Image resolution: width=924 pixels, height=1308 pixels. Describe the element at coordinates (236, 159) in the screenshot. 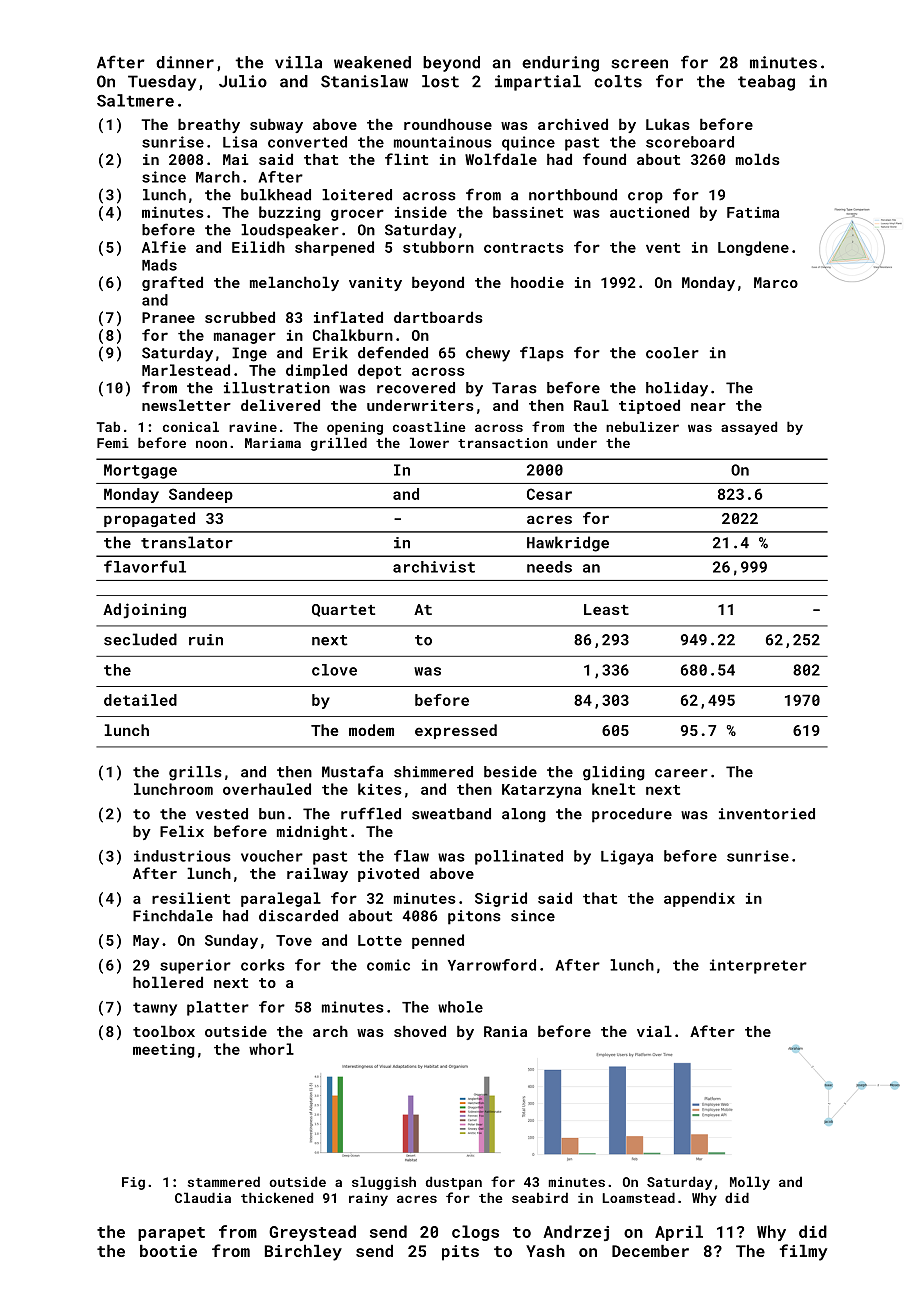

I see `Mai` at that location.
